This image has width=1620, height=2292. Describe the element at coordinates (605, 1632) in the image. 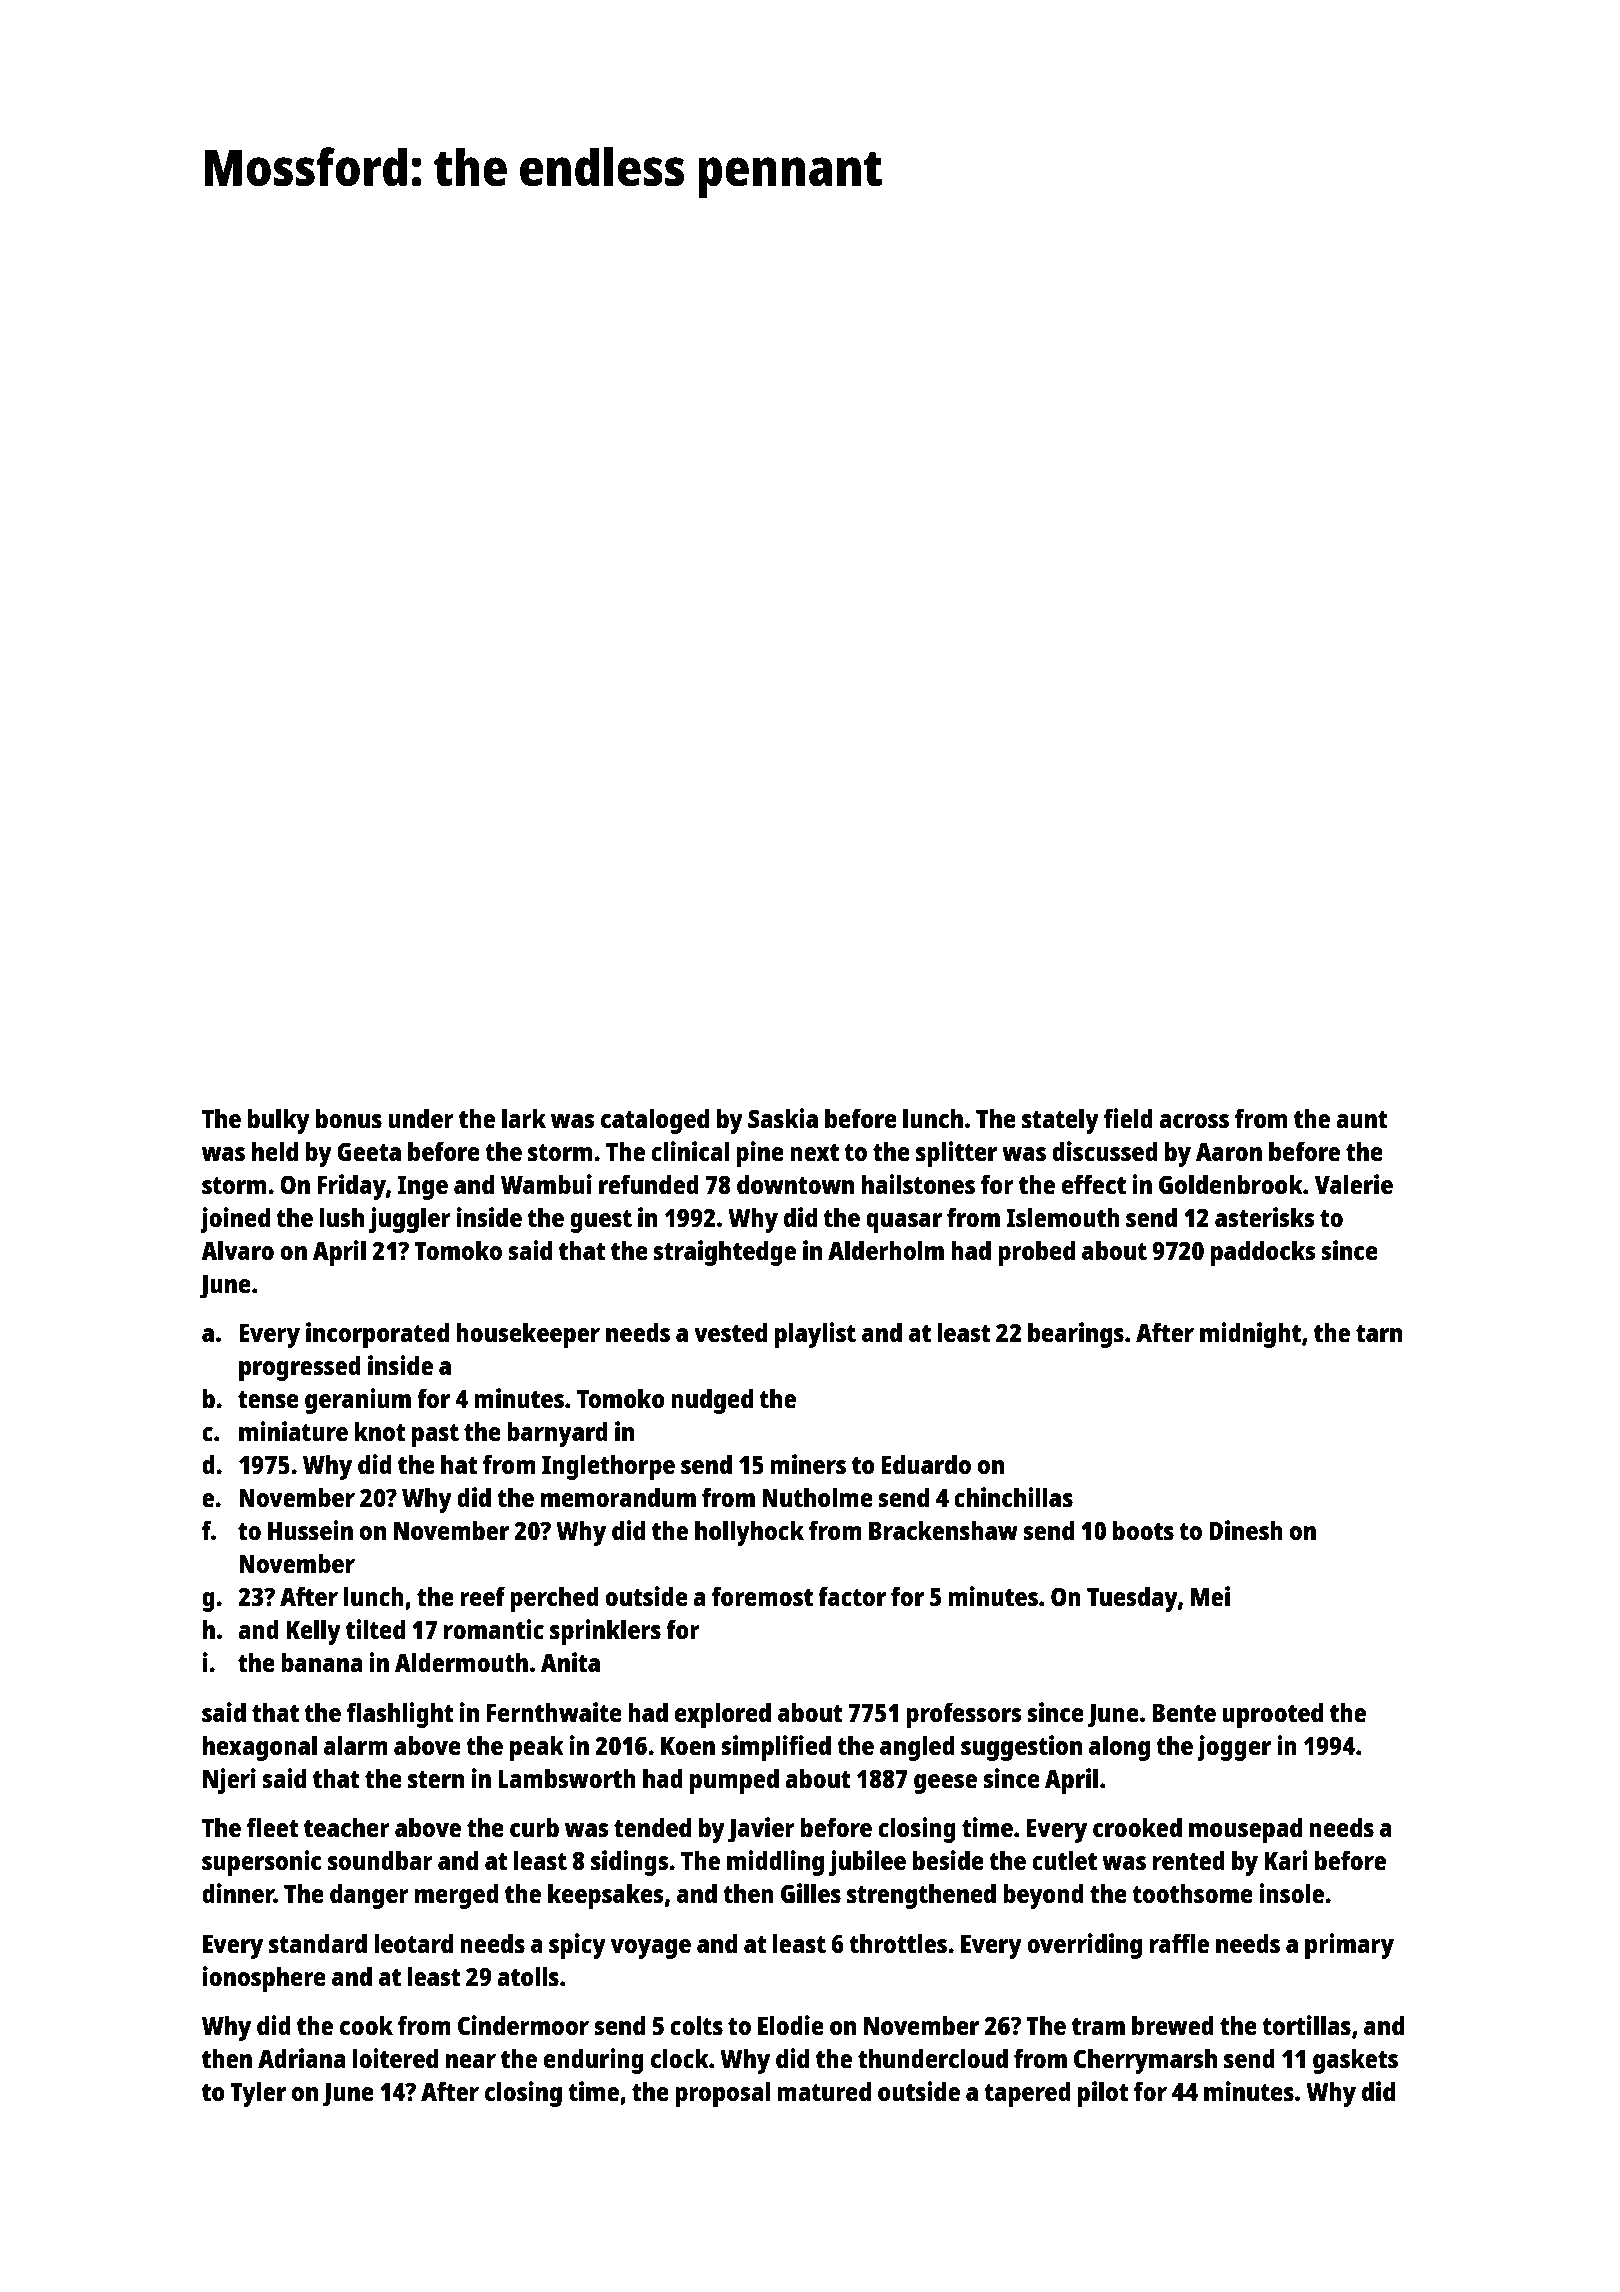

I see `sprinklers` at that location.
